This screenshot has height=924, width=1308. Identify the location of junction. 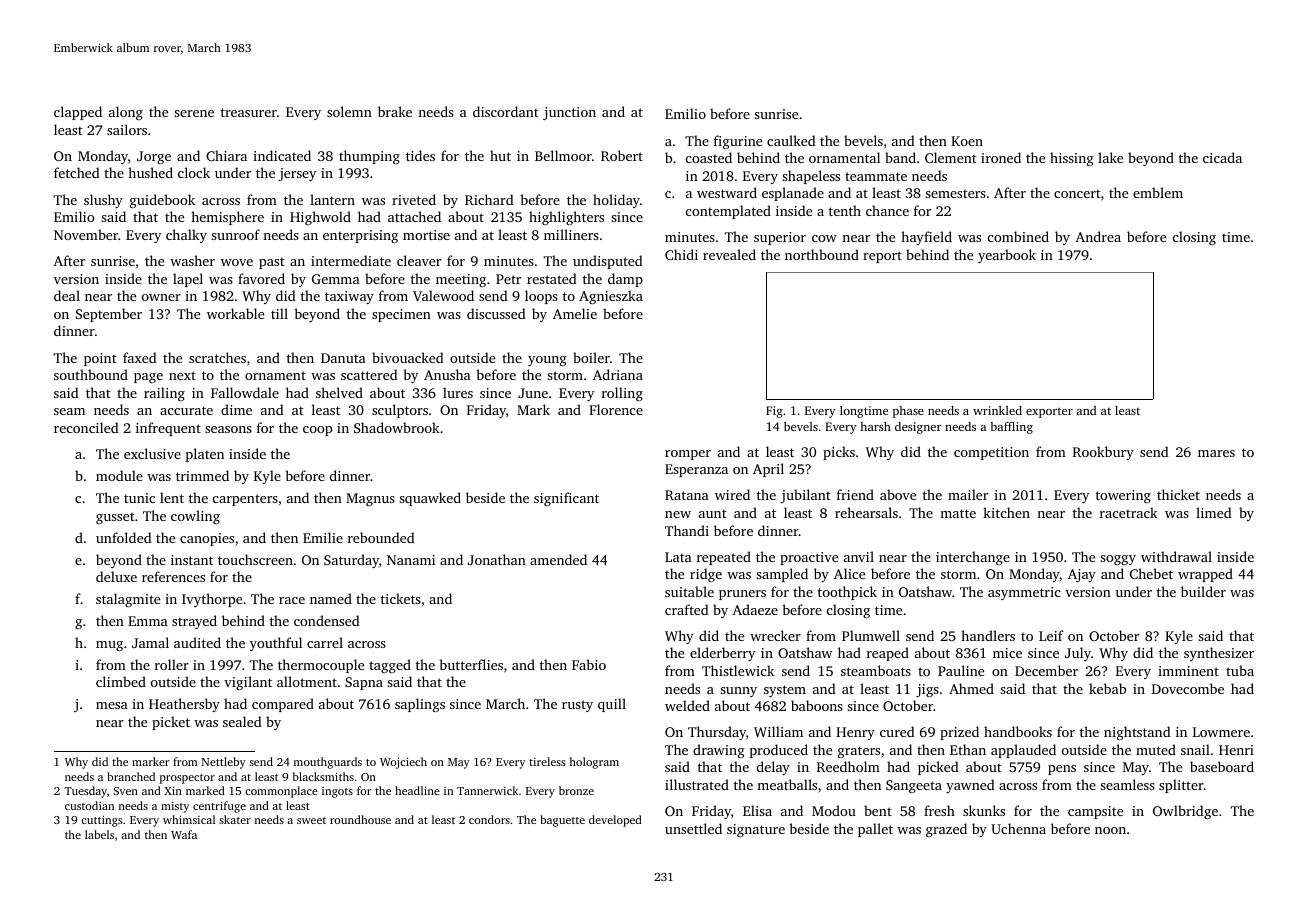
(569, 113).
